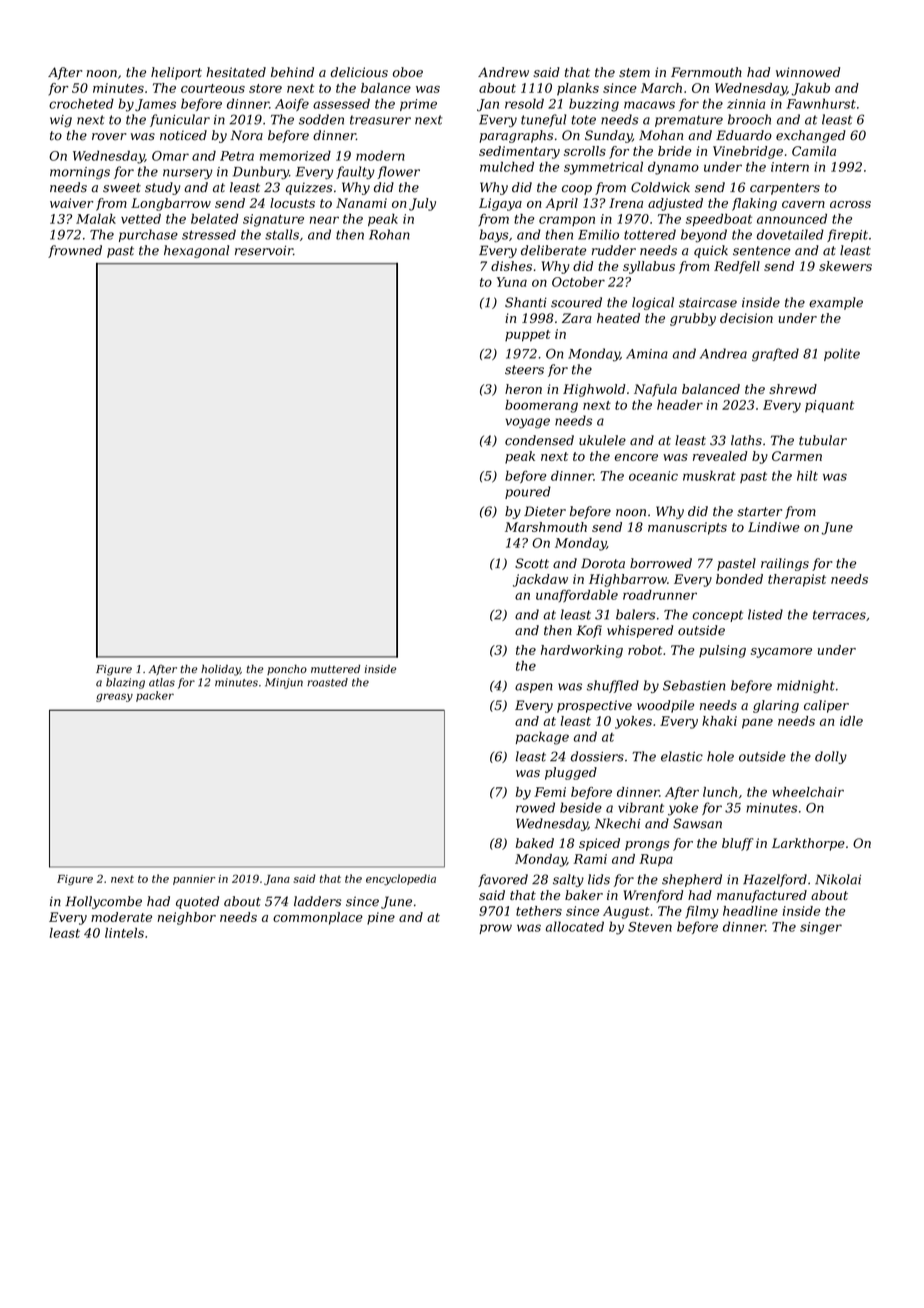  Describe the element at coordinates (176, 73) in the screenshot. I see `heliport` at that location.
